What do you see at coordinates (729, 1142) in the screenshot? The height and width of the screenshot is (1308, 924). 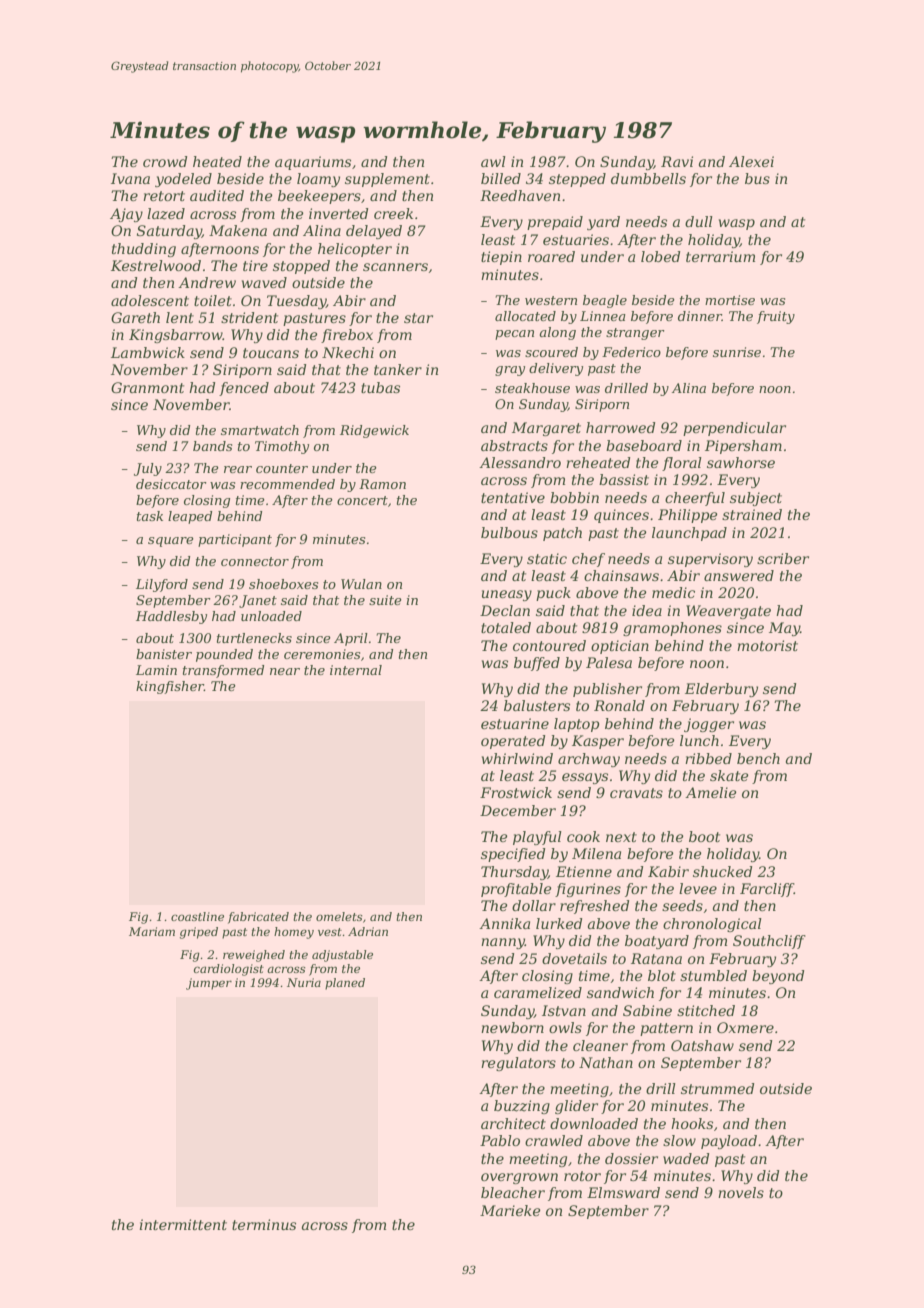 I see `payload` at bounding box center [729, 1142].
